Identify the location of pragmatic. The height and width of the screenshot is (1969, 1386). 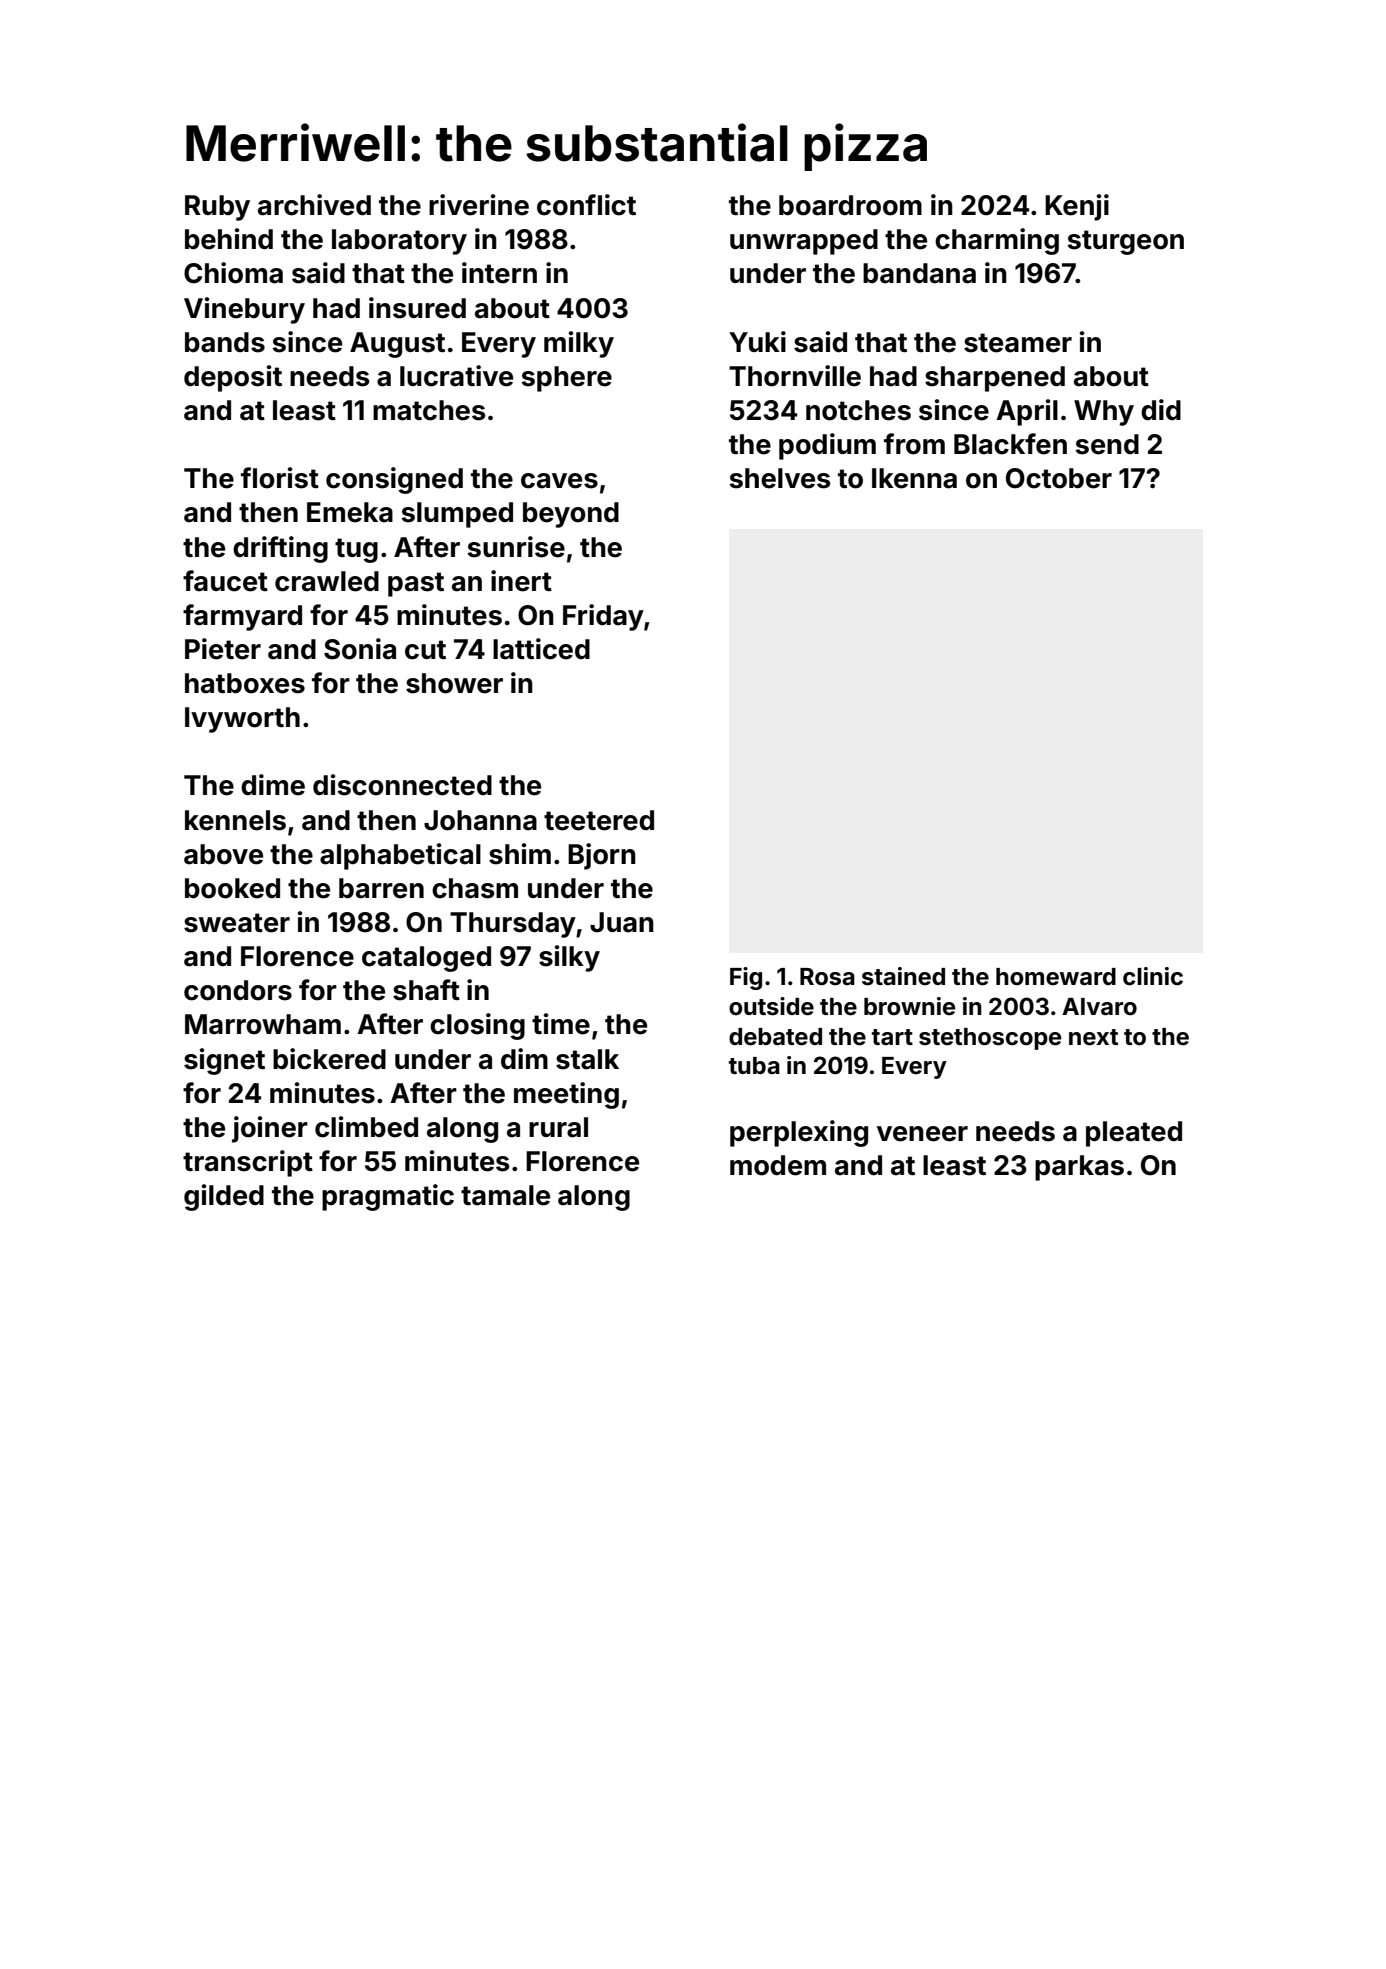
(388, 1197).
